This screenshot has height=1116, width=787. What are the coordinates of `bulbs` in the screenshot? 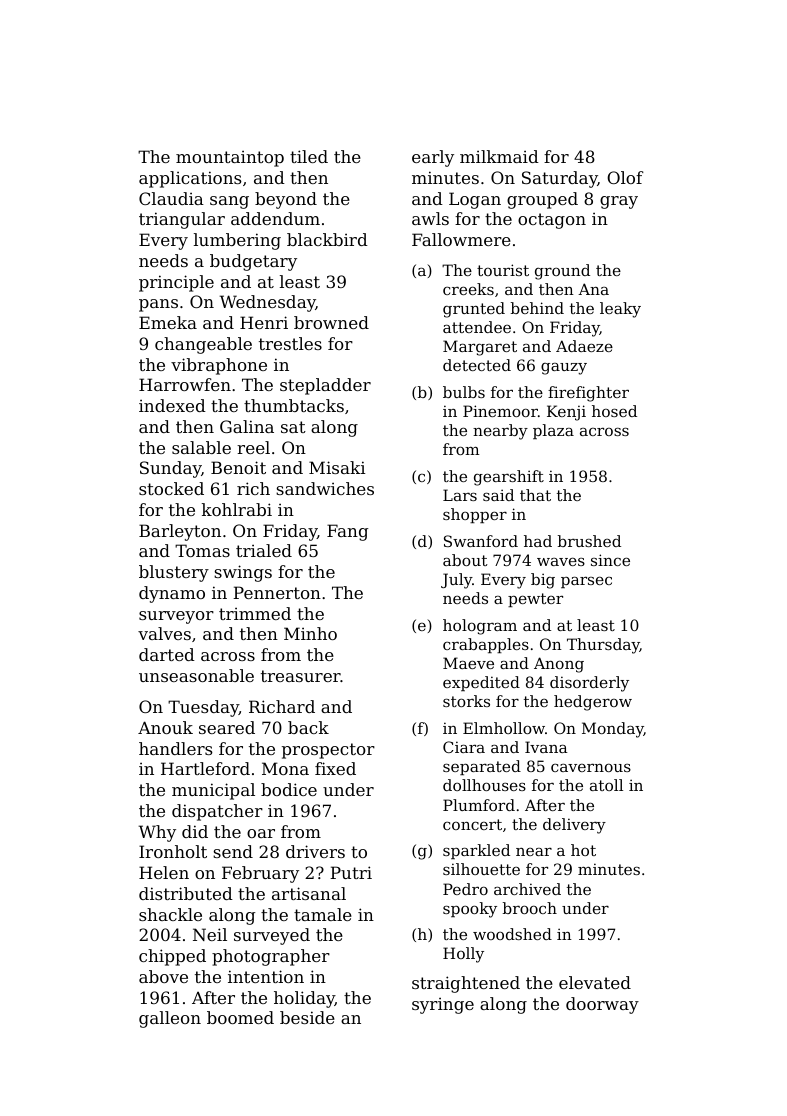 It's located at (464, 392).
